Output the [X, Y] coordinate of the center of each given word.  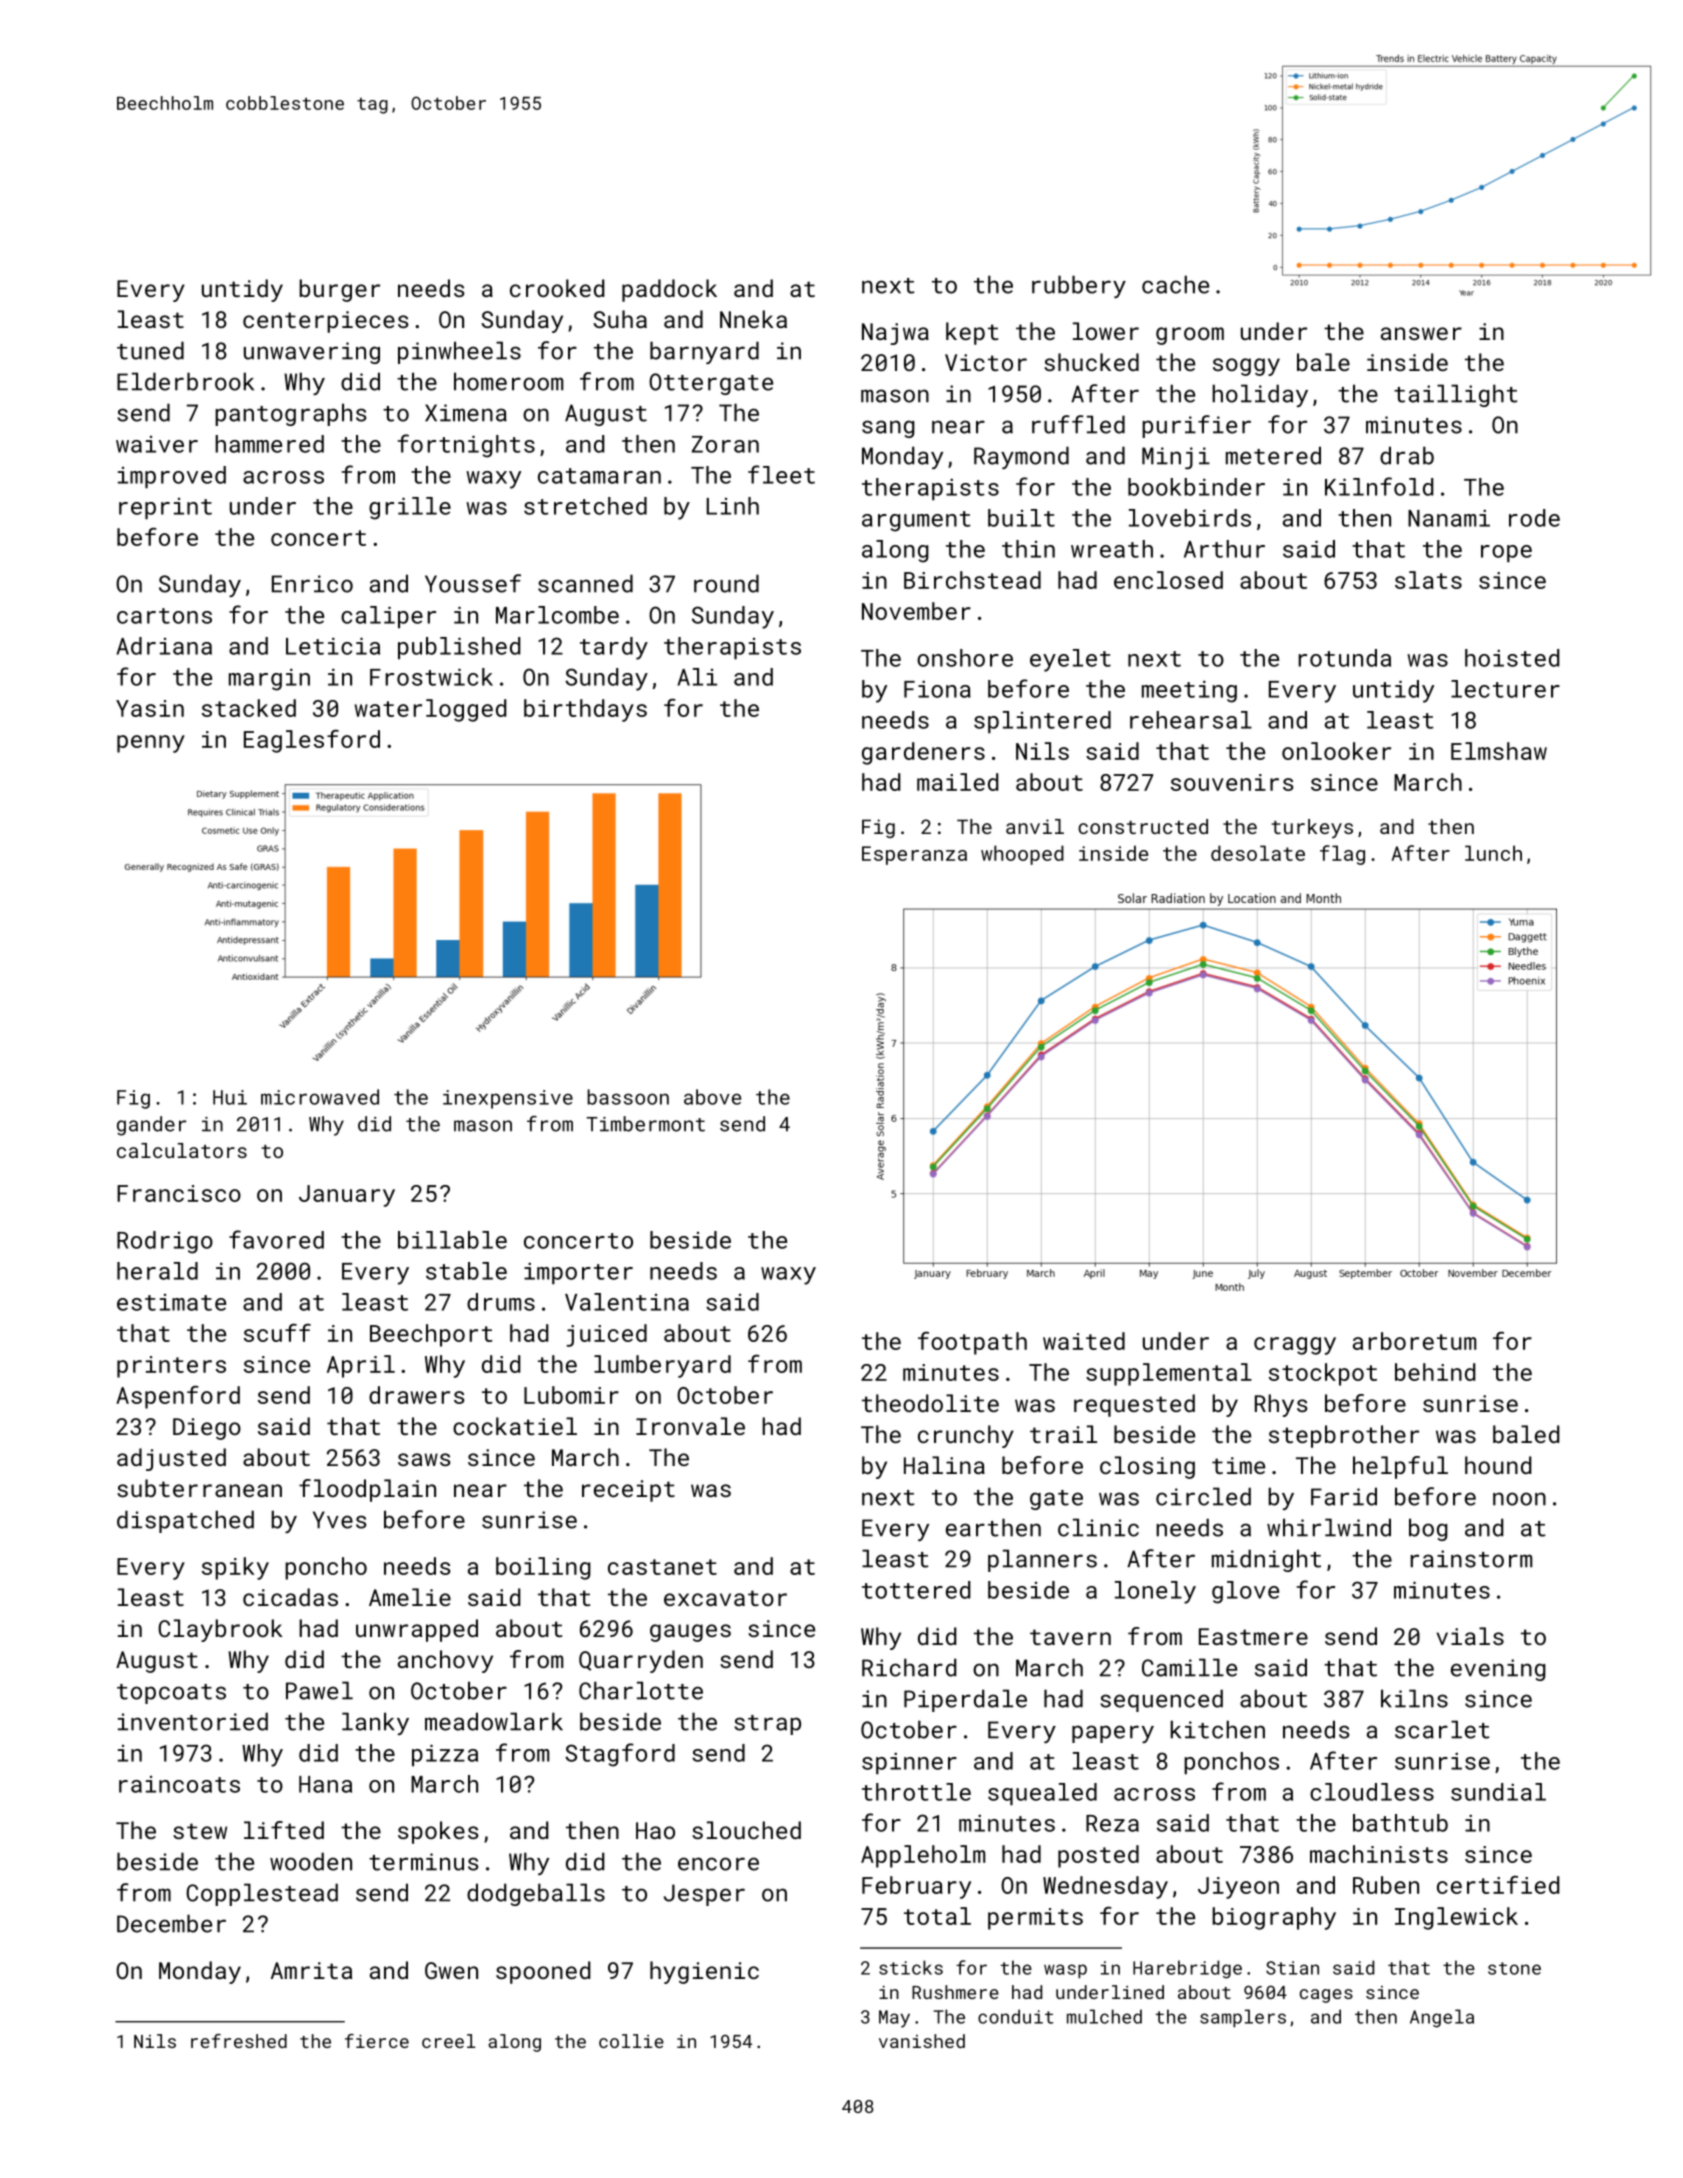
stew [200, 1831]
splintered [1042, 722]
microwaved [320, 1097]
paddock [669, 290]
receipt [628, 1491]
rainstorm [1471, 1559]
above [712, 1097]
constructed [1143, 826]
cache [1175, 284]
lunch [1493, 853]
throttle [916, 1792]
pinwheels [459, 352]
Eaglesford [312, 741]
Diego [207, 1429]
